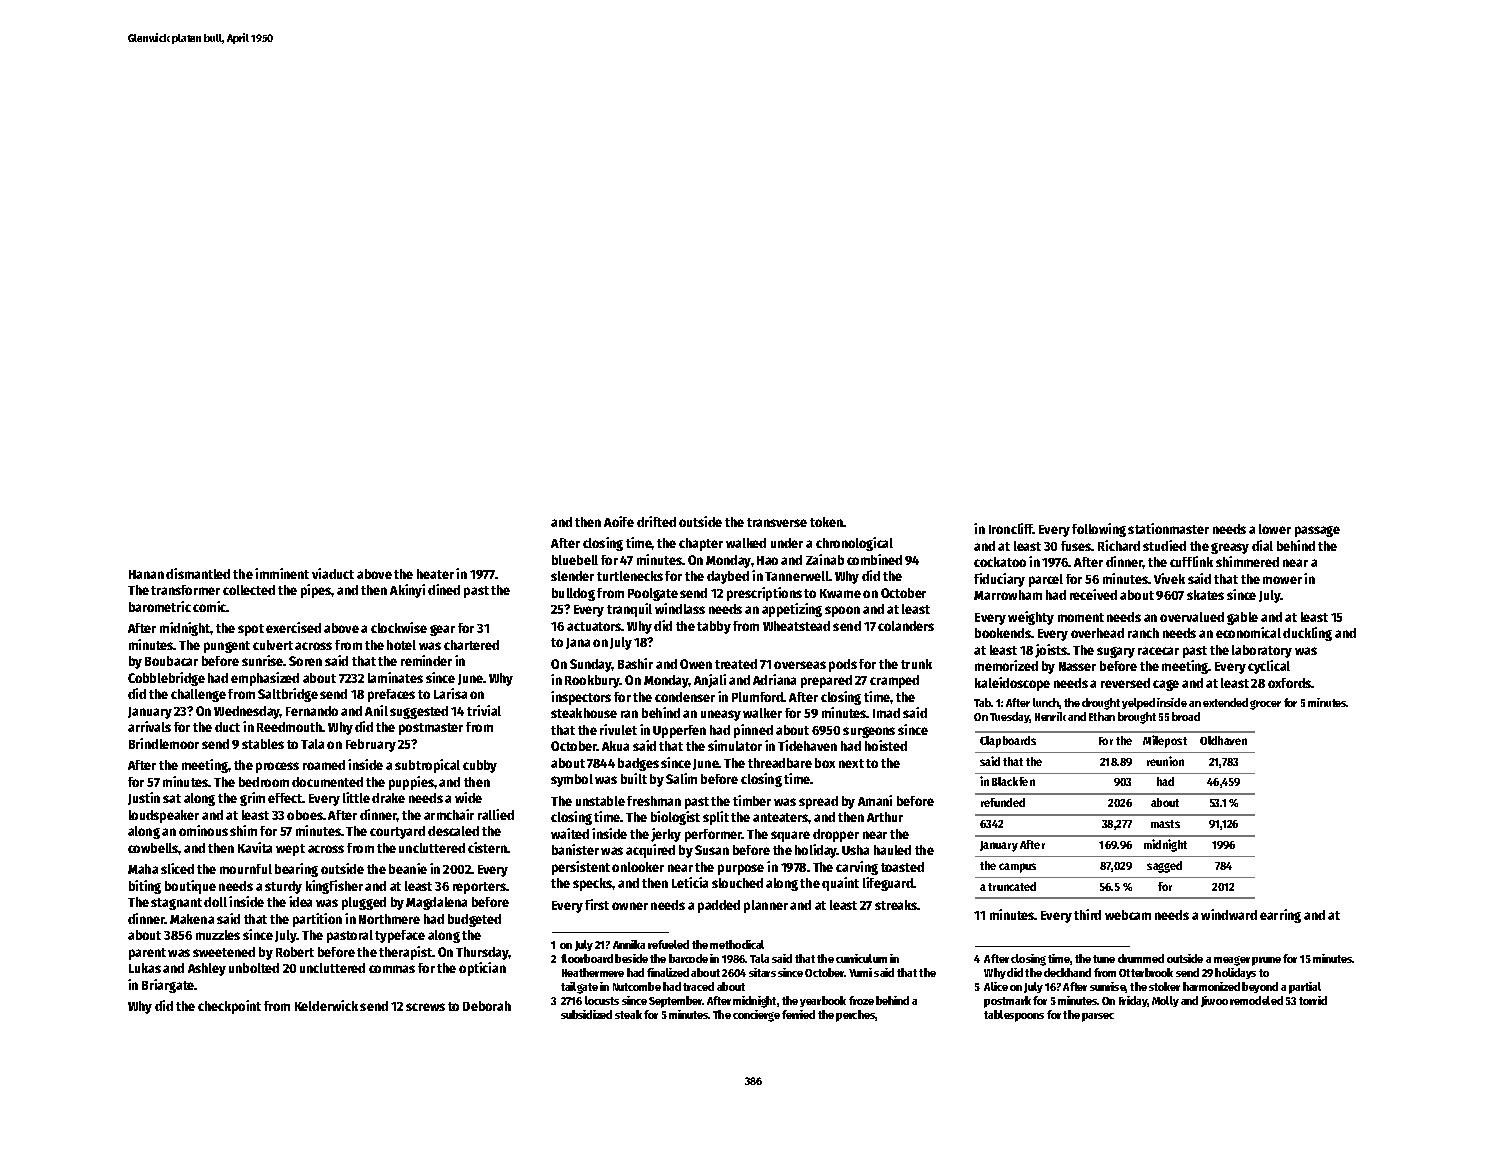  Describe the element at coordinates (1165, 741) in the screenshot. I see `Milepost` at that location.
